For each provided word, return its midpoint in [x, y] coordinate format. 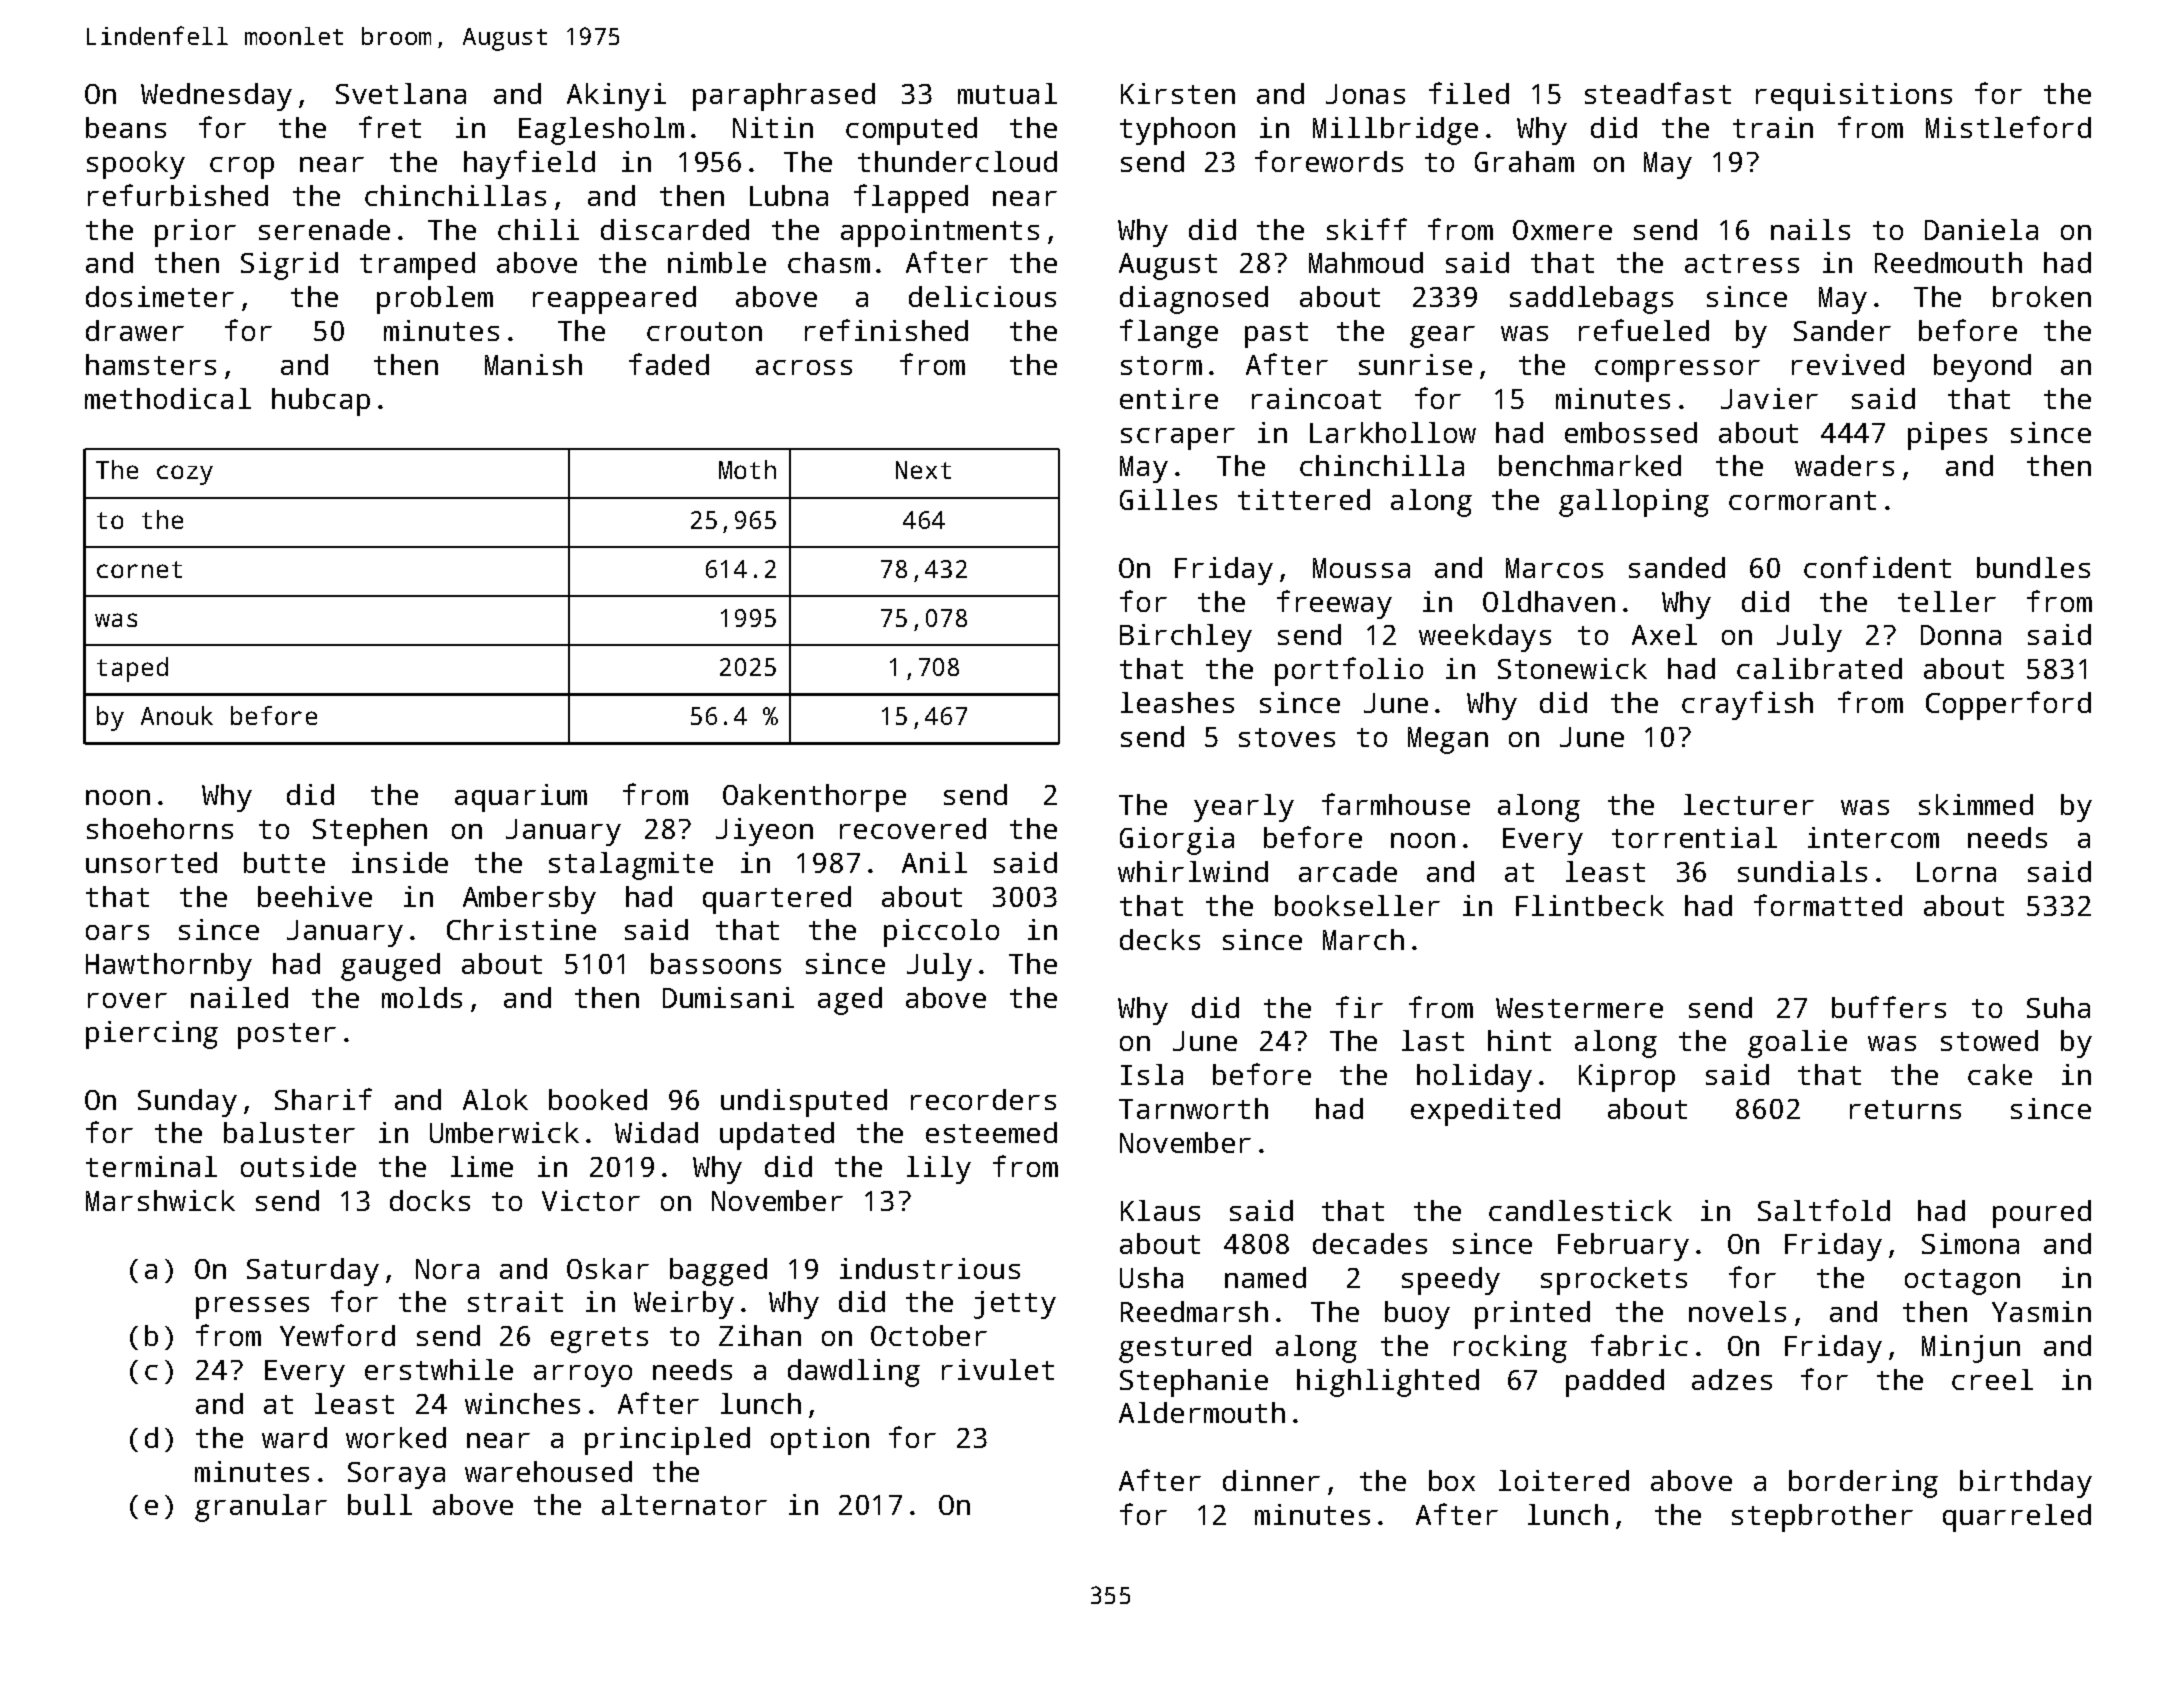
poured [2042, 1214]
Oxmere [1562, 230]
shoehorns [160, 828]
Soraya [396, 1475]
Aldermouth [1202, 1412]
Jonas [1365, 94]
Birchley [1186, 638]
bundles [2033, 567]
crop [242, 168]
